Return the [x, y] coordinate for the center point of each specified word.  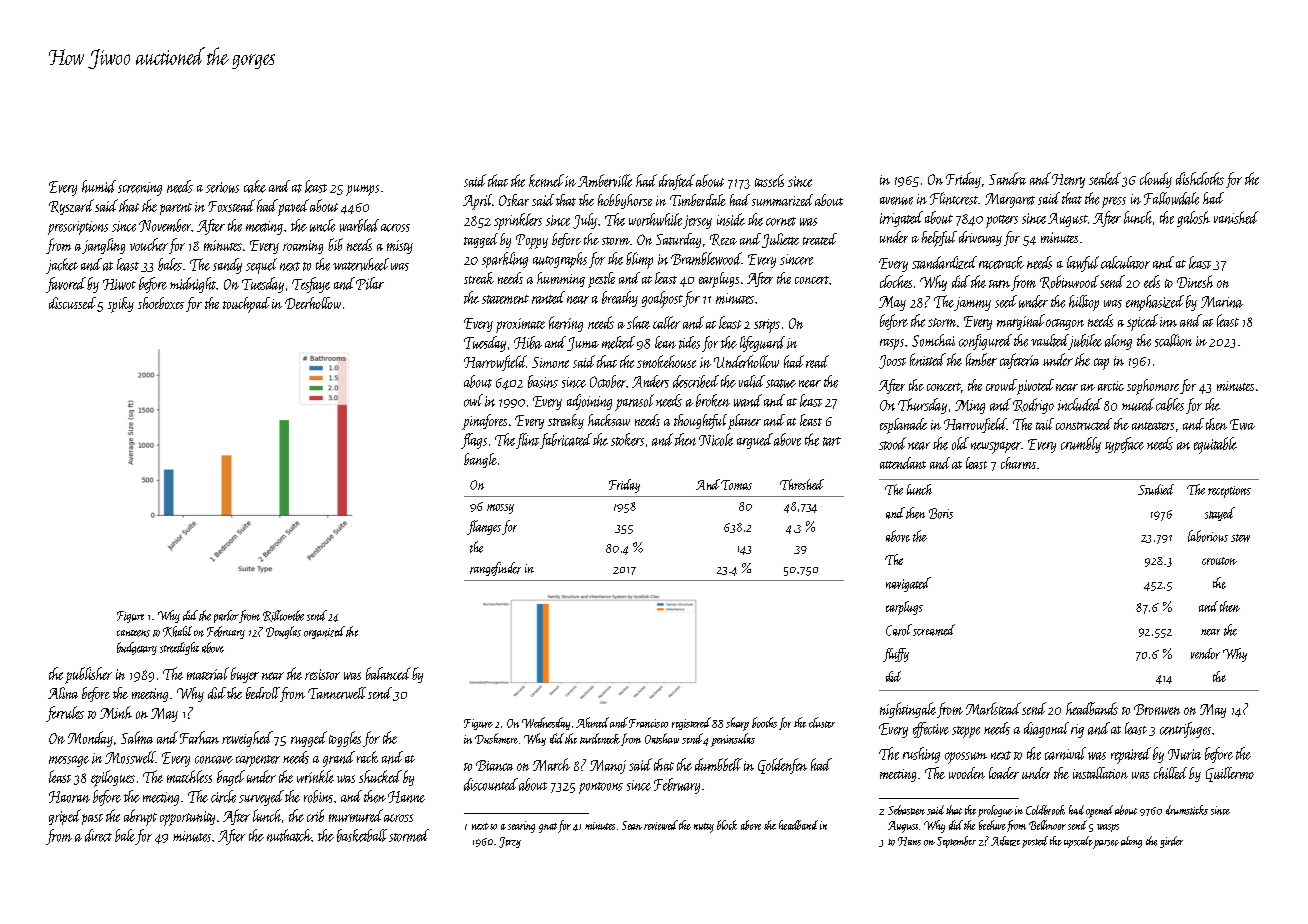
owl [473, 400]
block [727, 825]
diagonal [1046, 730]
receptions [1229, 492]
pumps [362, 190]
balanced [388, 673]
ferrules [65, 714]
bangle [480, 460]
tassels [769, 180]
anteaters [1153, 426]
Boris [941, 513]
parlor [226, 616]
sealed [1105, 178]
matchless [189, 776]
